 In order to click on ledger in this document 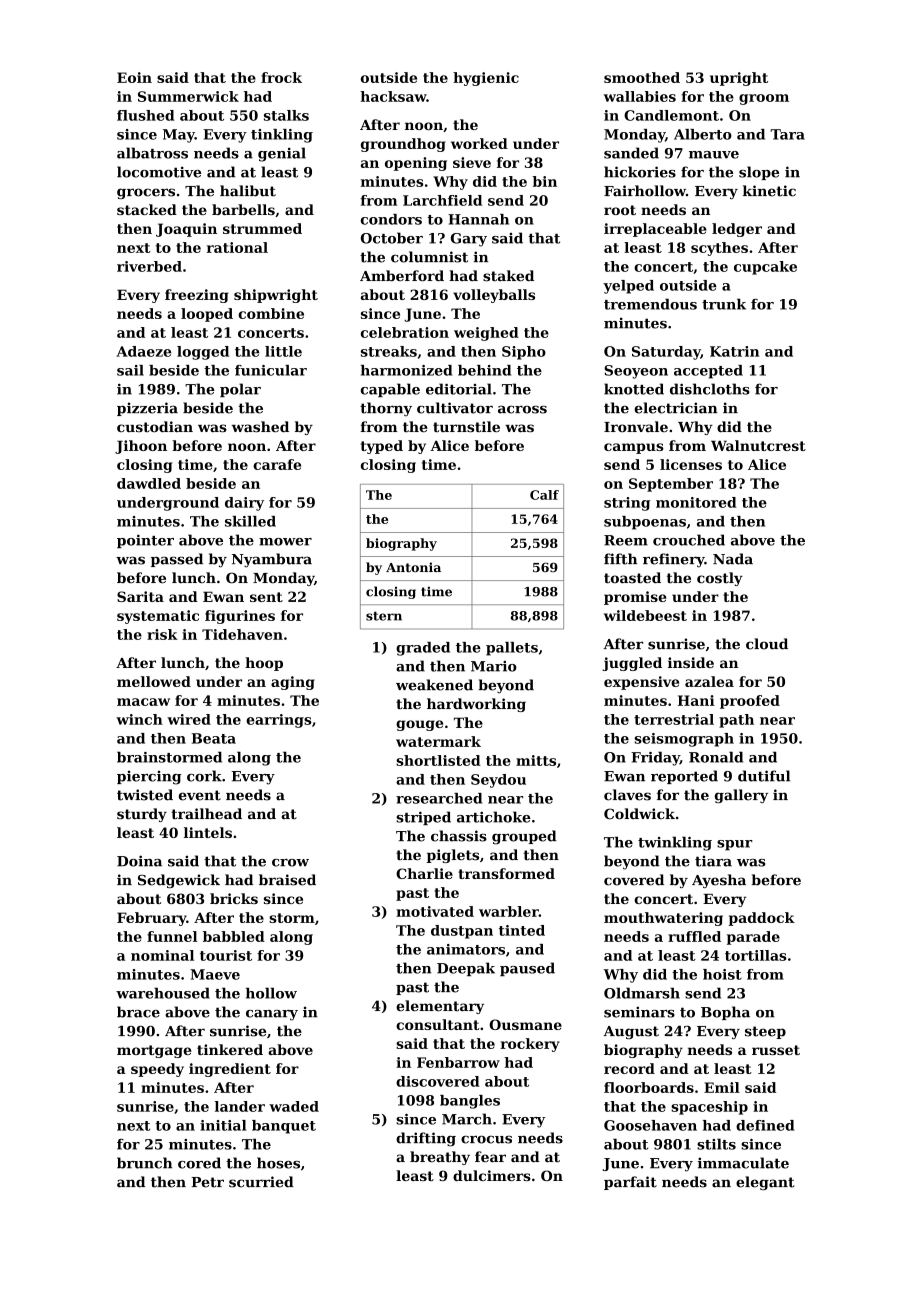, I will do `click(737, 230)`.
